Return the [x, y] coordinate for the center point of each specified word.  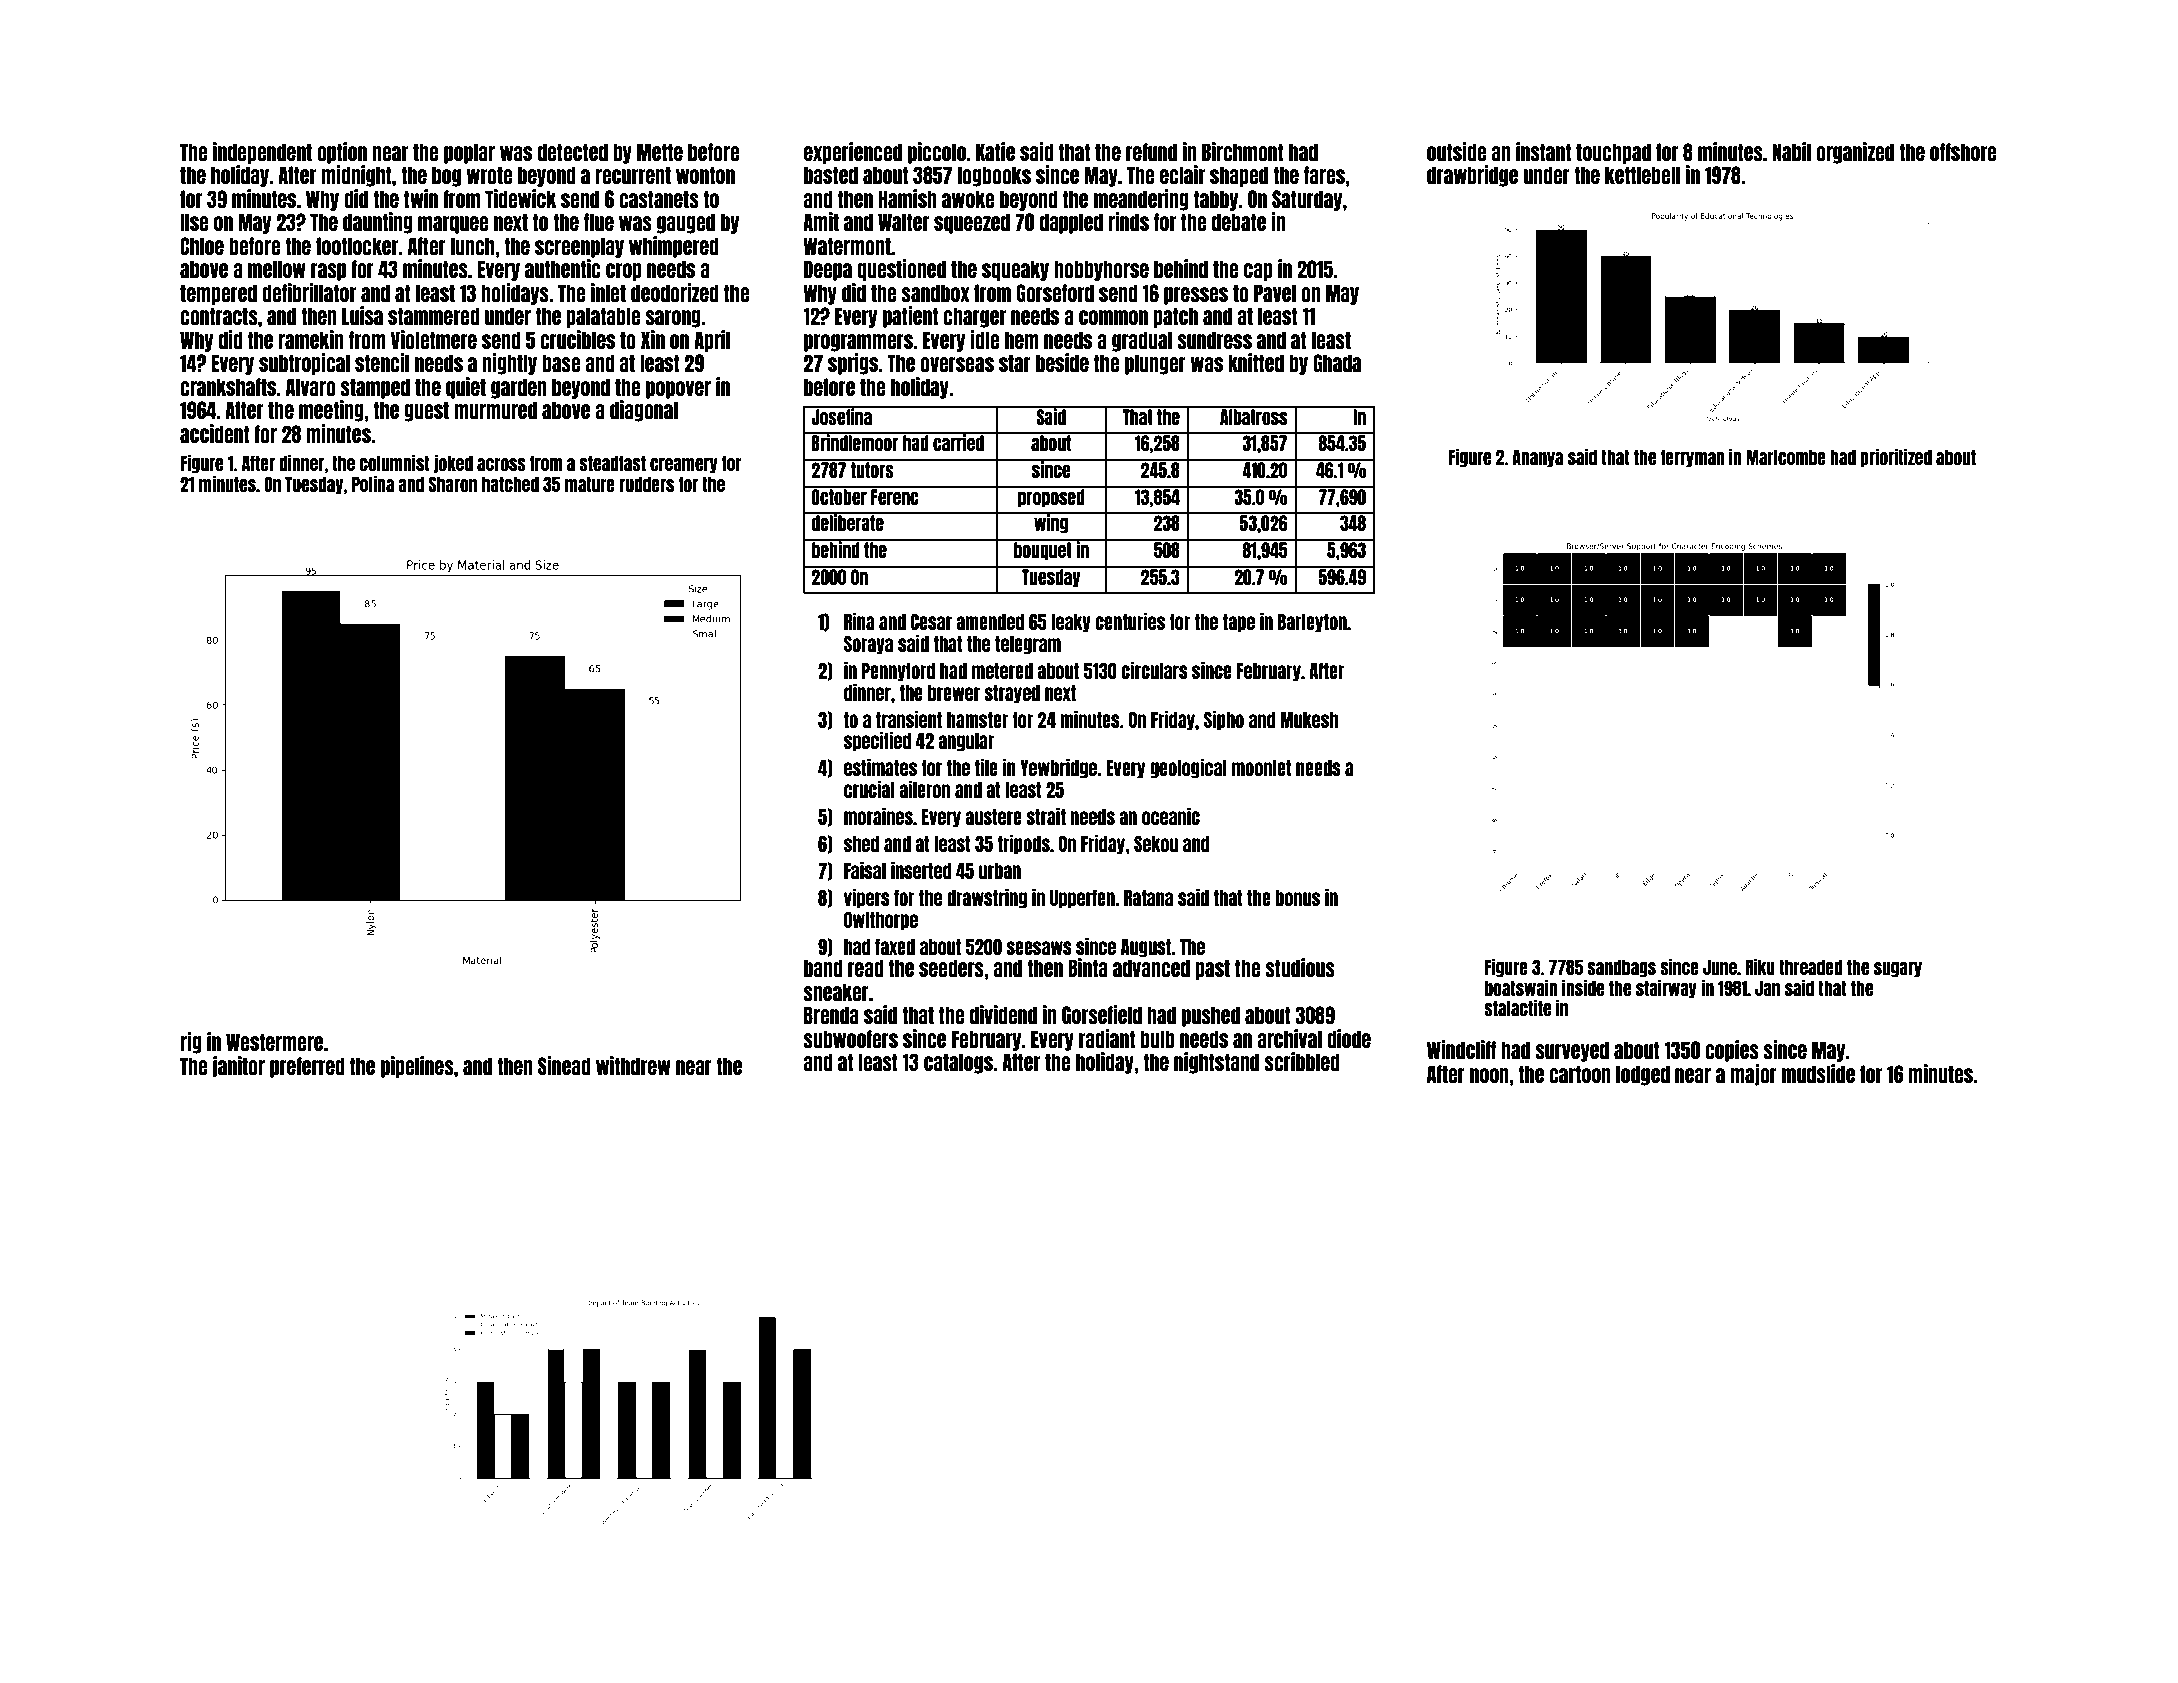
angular [966, 742]
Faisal [865, 870]
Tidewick [521, 198]
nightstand [1216, 1063]
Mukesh [1309, 720]
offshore [1963, 152]
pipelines [417, 1067]
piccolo [937, 153]
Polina [373, 483]
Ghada [1337, 363]
